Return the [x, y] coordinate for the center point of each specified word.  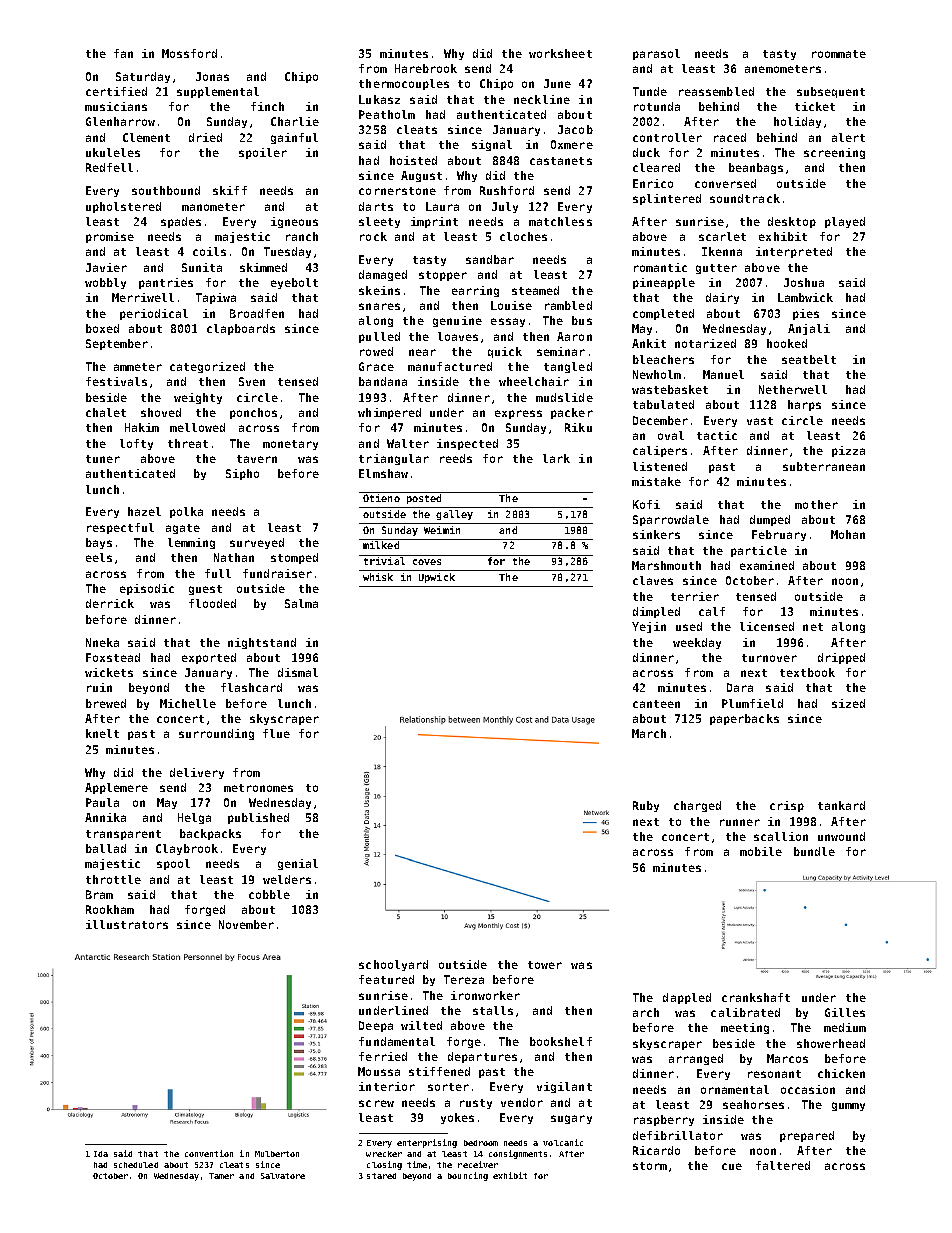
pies [806, 314]
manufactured [450, 366]
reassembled [716, 91]
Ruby [646, 806]
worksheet [560, 53]
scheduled [136, 1165]
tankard [841, 805]
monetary [290, 445]
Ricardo [656, 1150]
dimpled [656, 612]
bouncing [468, 1176]
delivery [197, 773]
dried [205, 137]
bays [99, 543]
